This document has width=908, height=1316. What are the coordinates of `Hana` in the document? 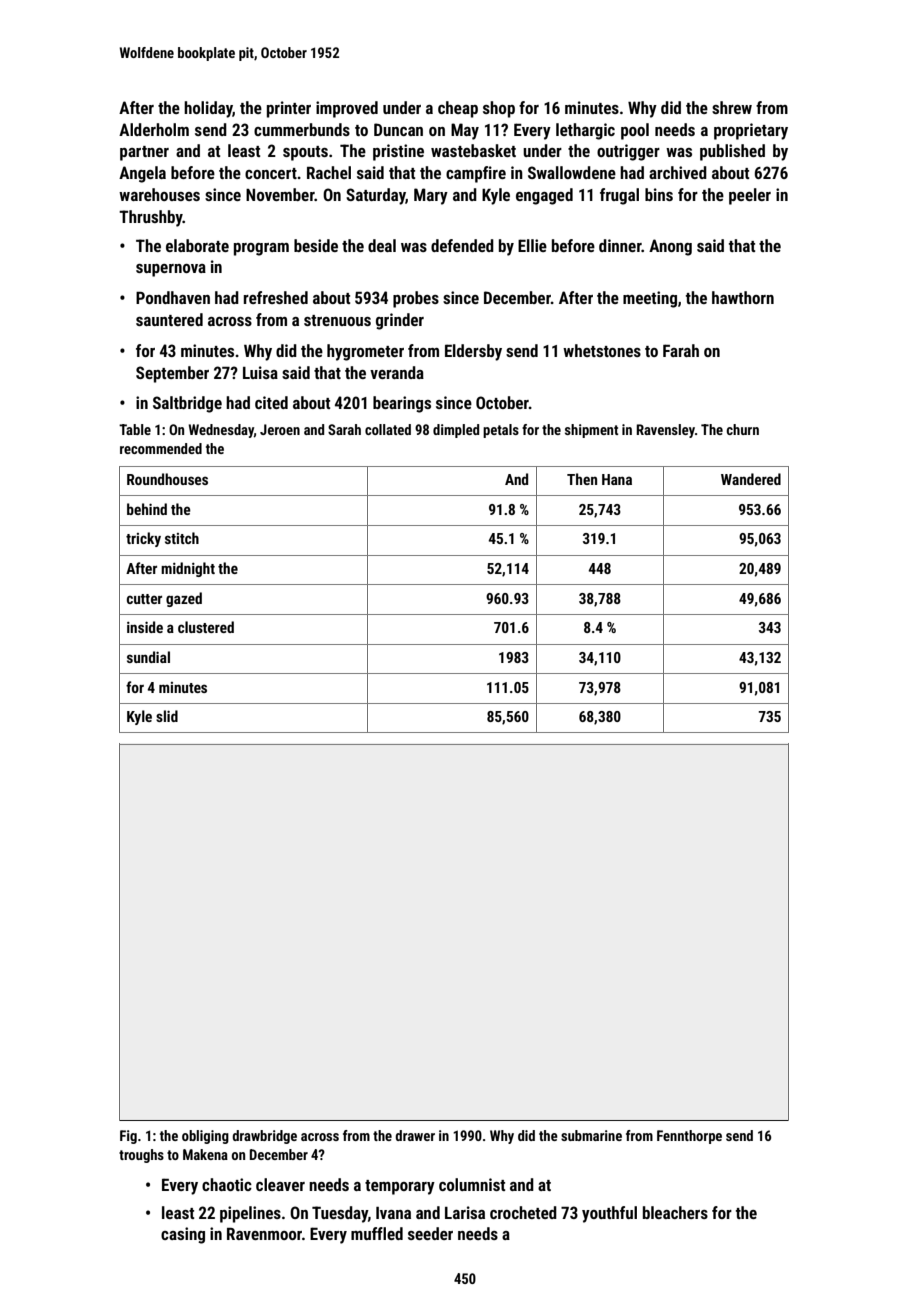 It's located at (617, 479).
